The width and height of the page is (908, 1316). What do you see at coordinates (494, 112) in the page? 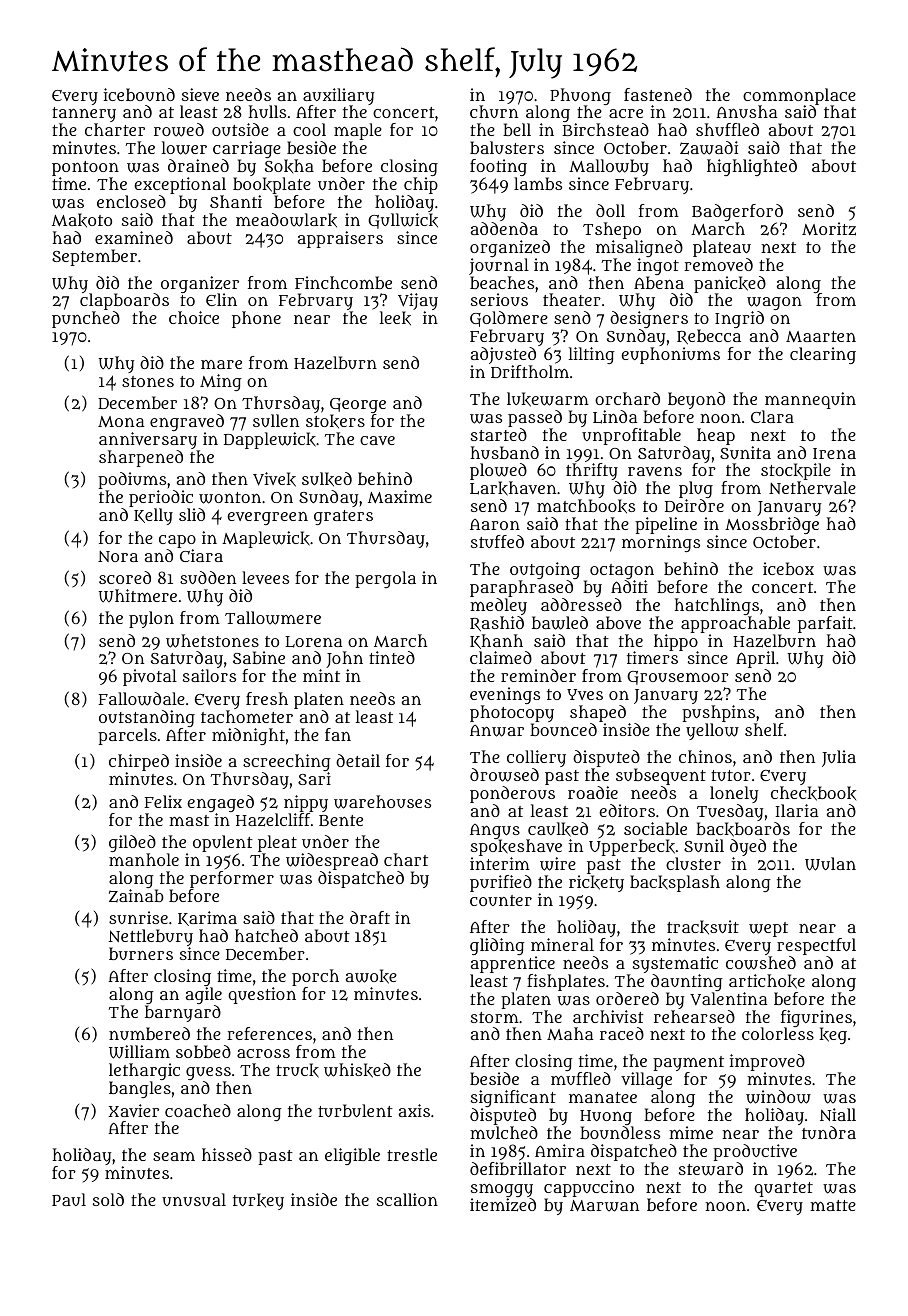
I see `churn` at bounding box center [494, 112].
